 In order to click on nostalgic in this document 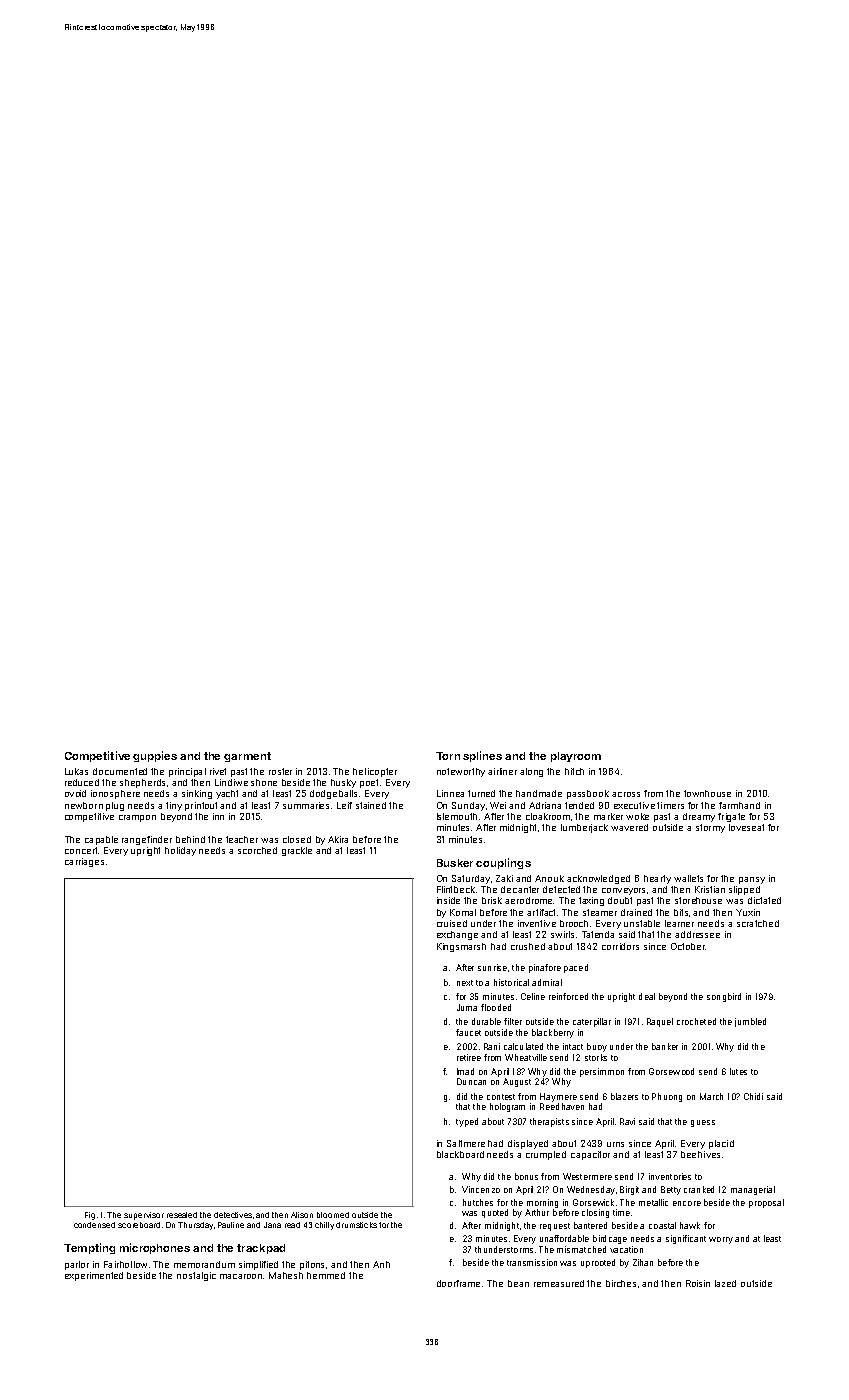, I will do `click(196, 1276)`.
